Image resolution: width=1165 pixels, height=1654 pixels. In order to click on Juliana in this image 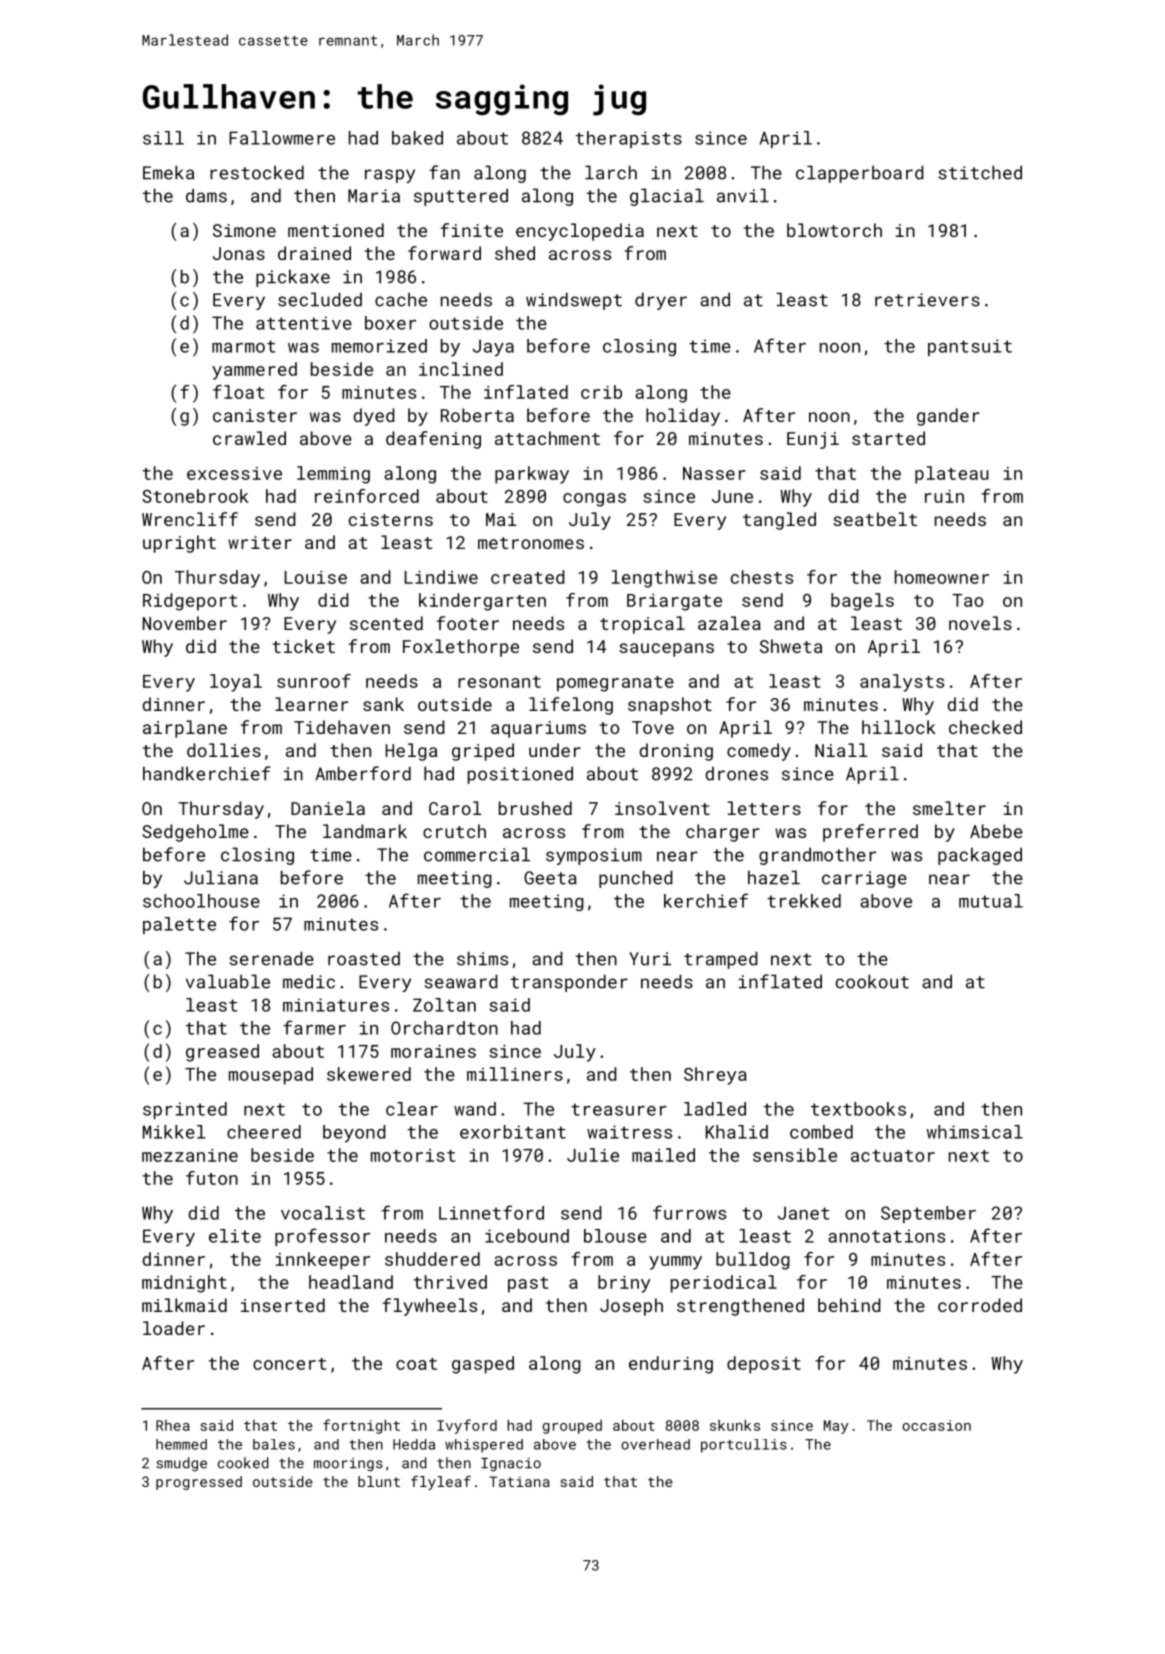, I will do `click(221, 877)`.
